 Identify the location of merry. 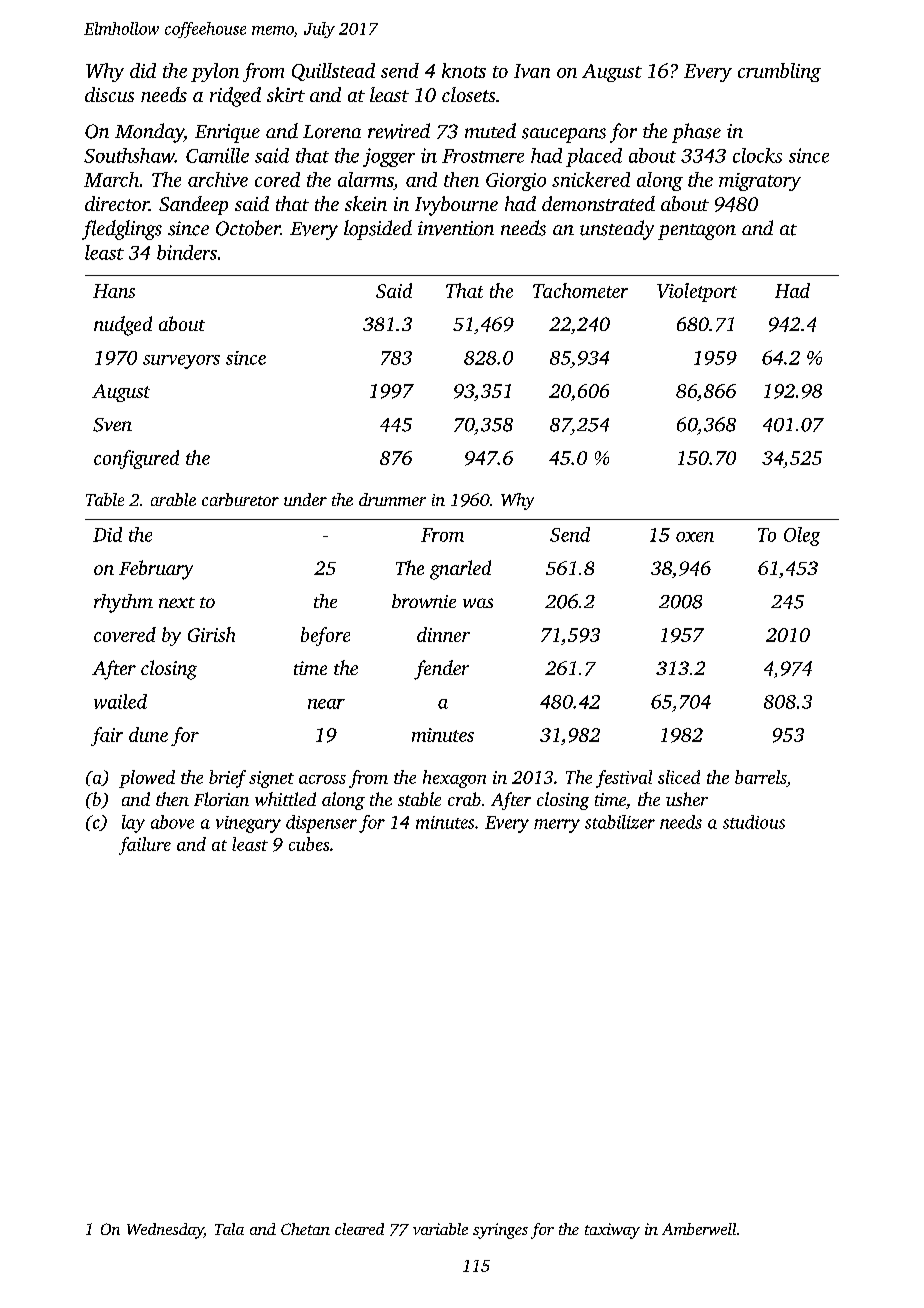
(557, 826).
